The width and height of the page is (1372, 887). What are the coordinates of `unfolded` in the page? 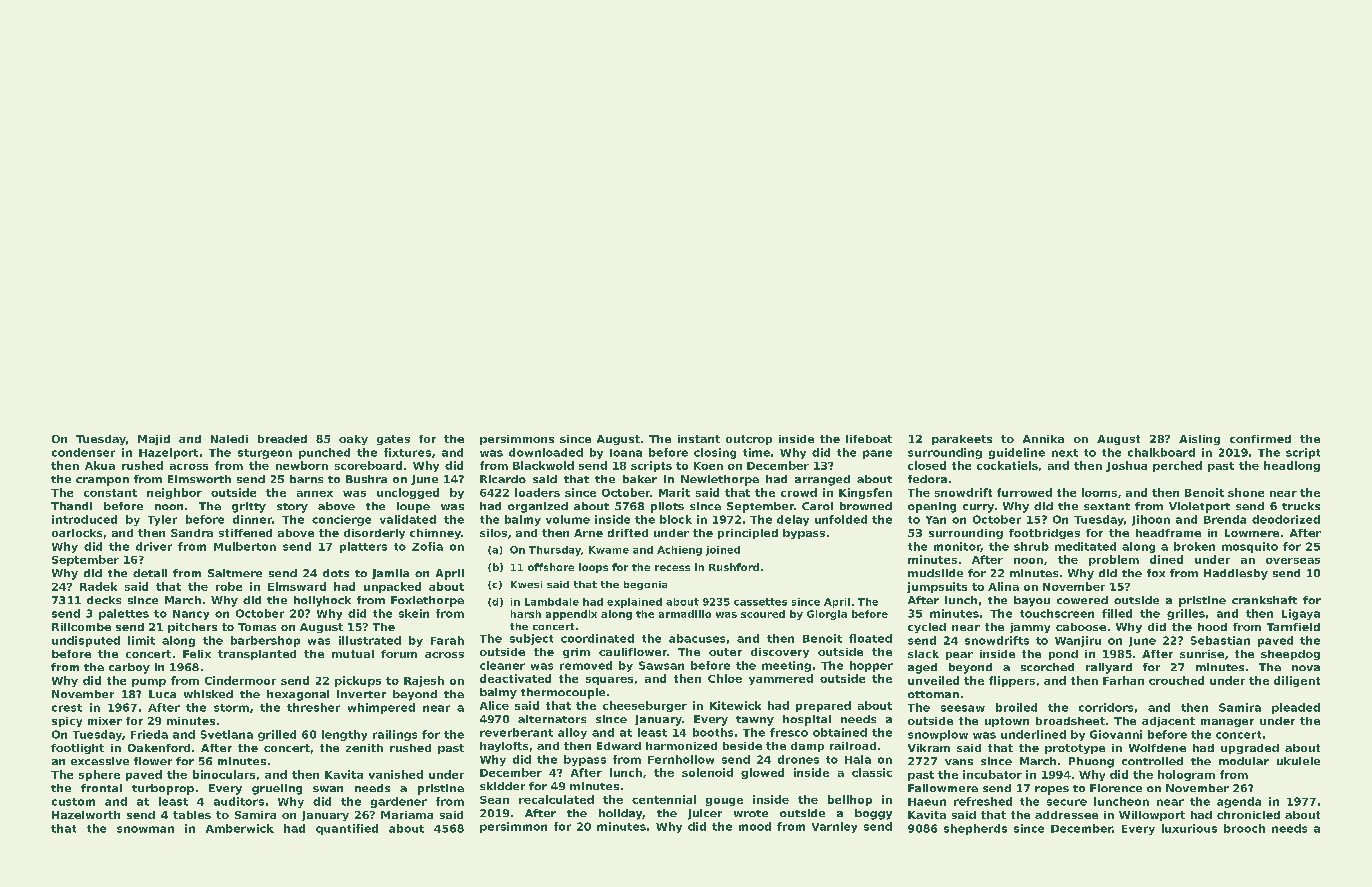 It's located at (841, 519).
